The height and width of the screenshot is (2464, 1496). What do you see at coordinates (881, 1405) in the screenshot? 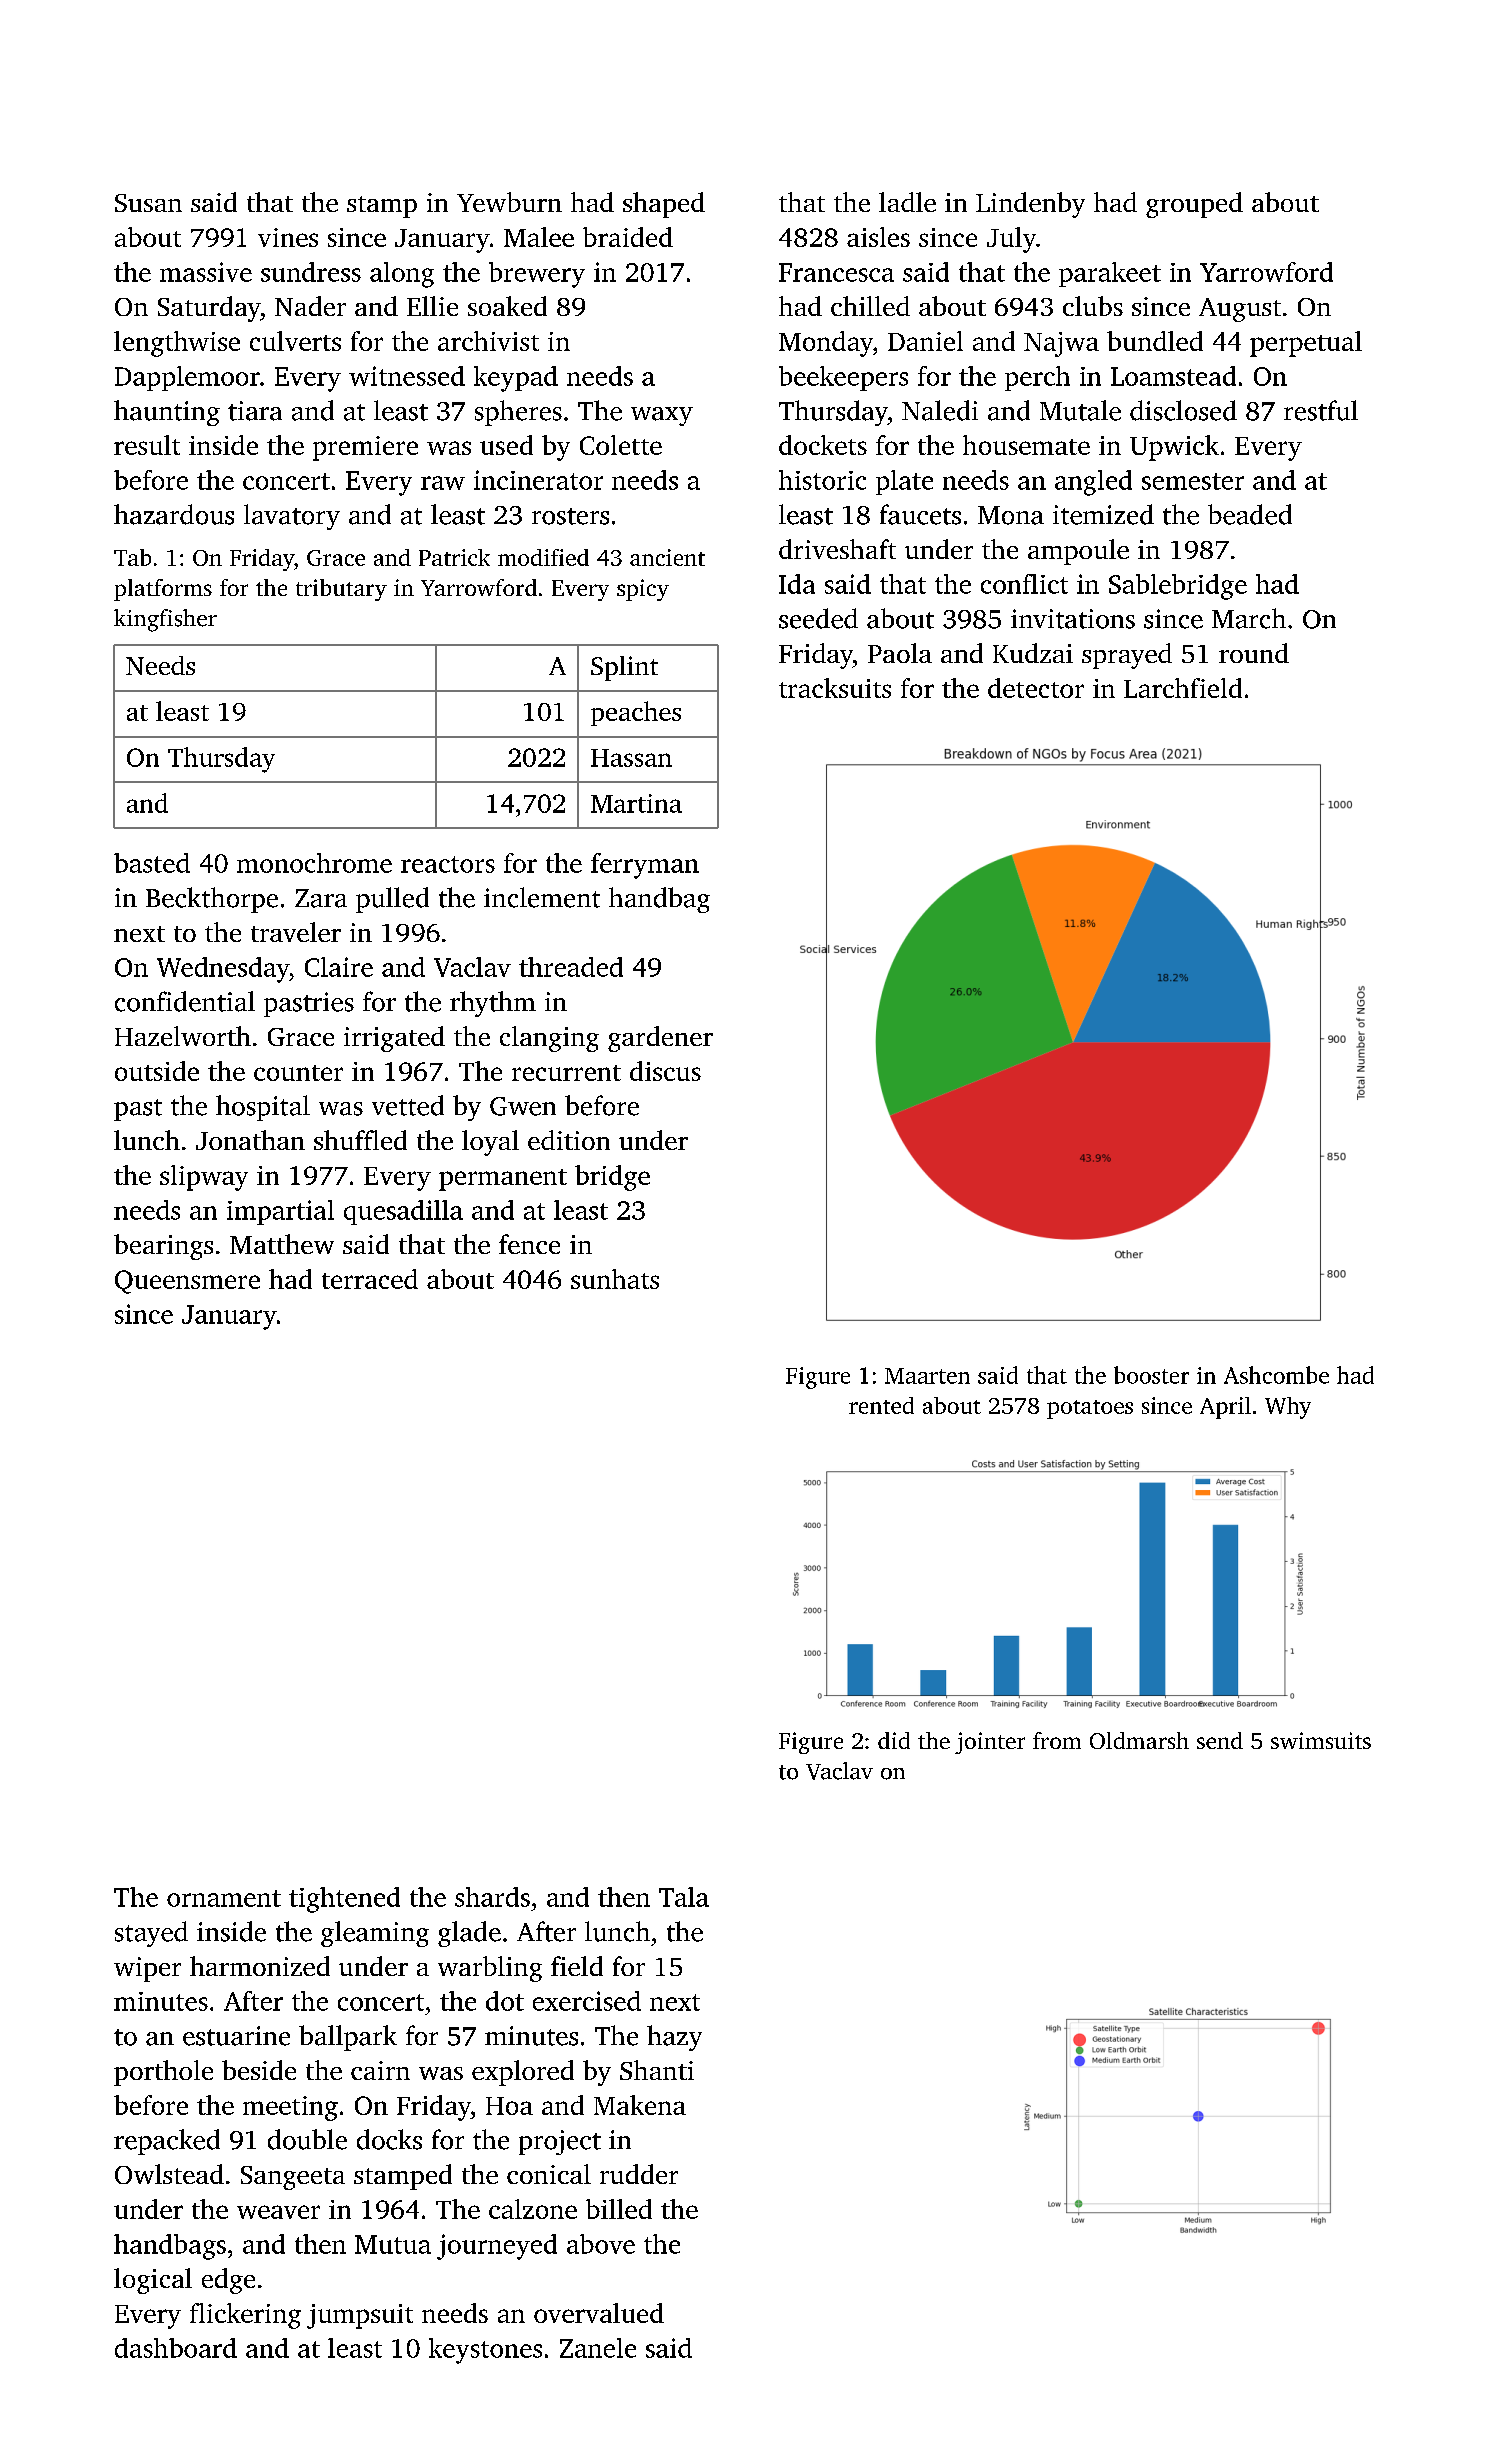
I see `rented` at bounding box center [881, 1405].
